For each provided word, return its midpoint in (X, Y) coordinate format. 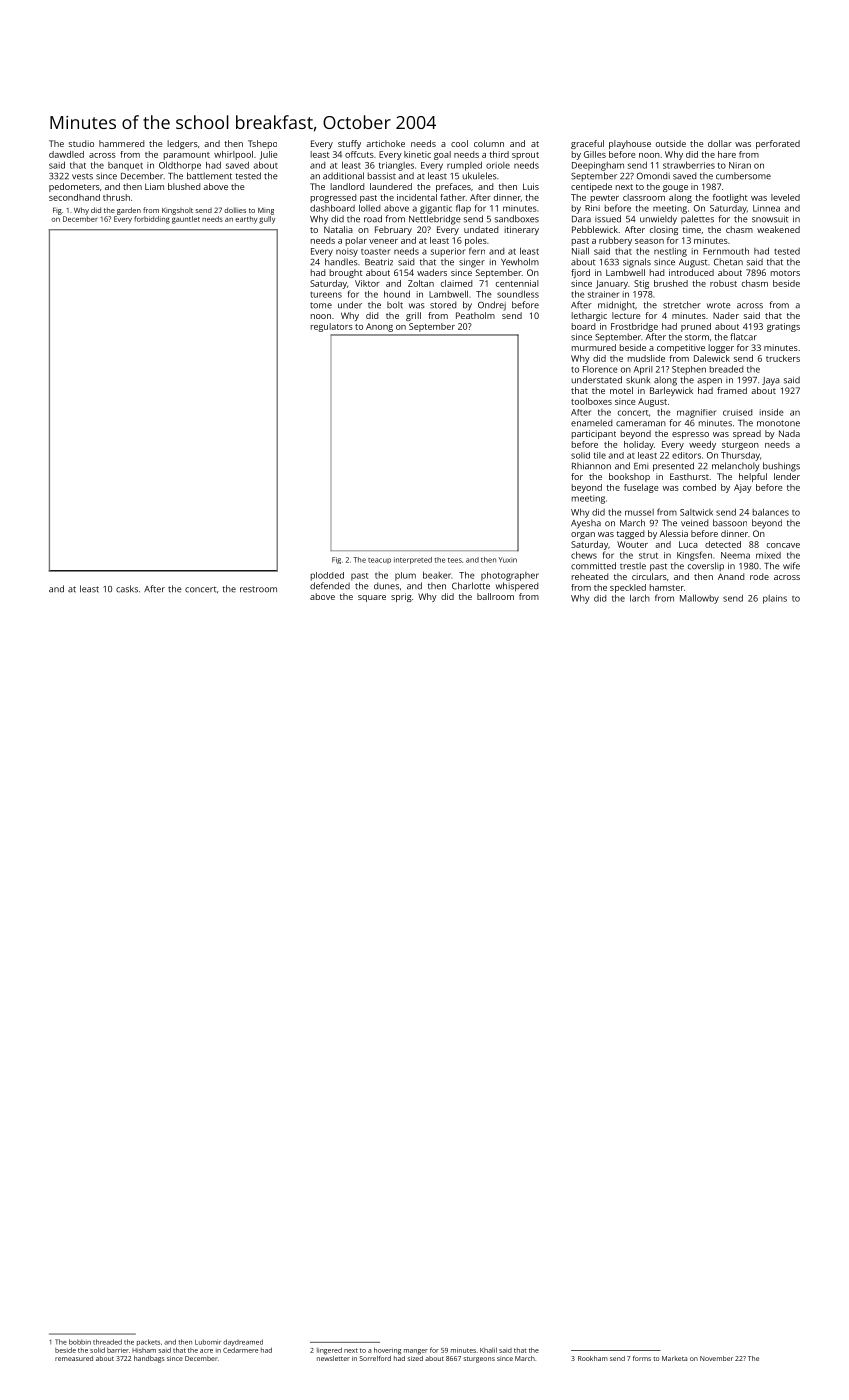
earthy (246, 220)
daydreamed (243, 1342)
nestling (670, 252)
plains (775, 599)
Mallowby (699, 599)
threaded (107, 1342)
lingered (329, 1351)
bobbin (80, 1342)
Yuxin (508, 560)
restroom (258, 589)
